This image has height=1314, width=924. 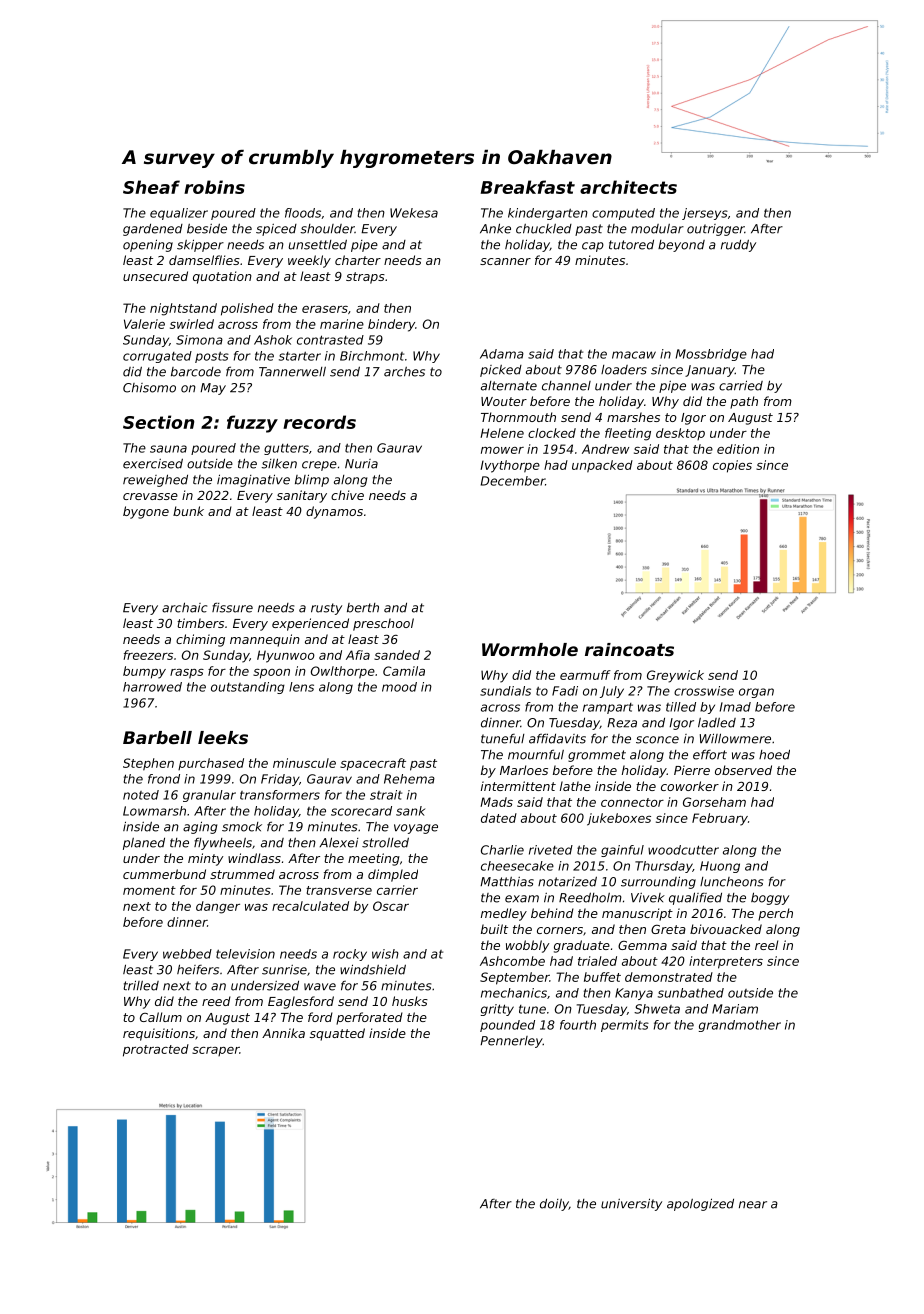 I want to click on scraper, so click(x=215, y=1051).
